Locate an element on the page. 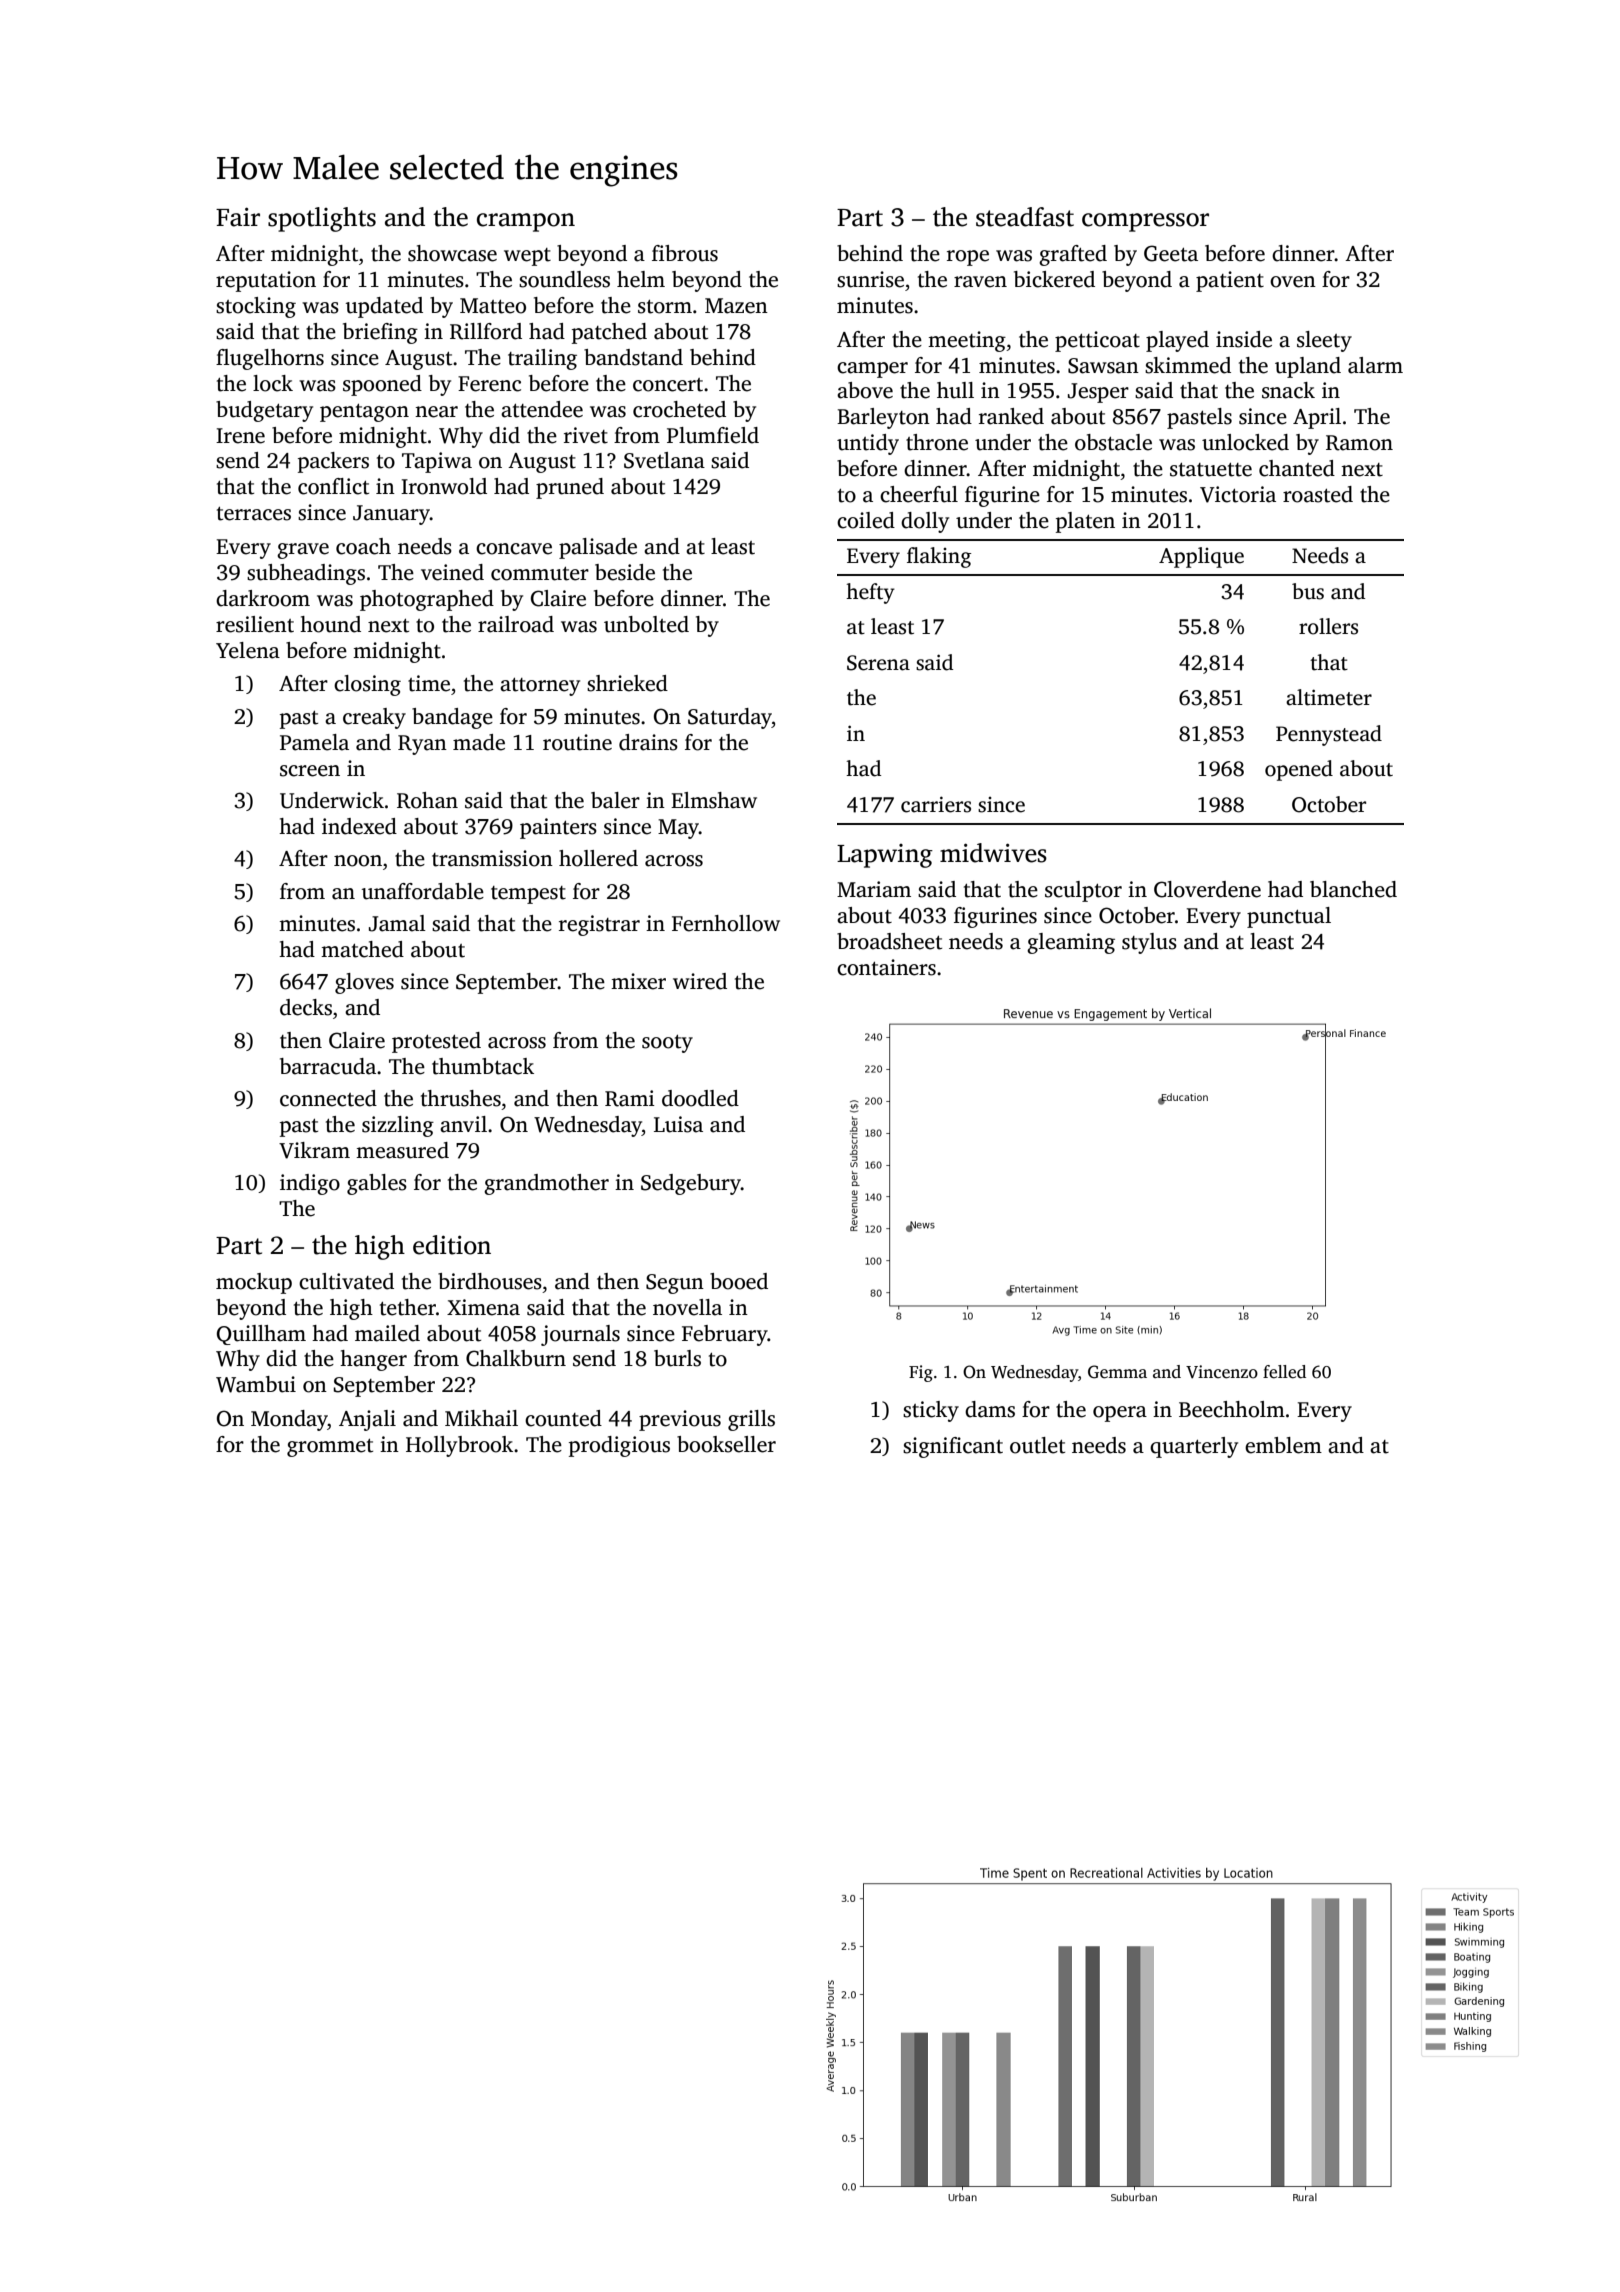  Pennystead is located at coordinates (1329, 735).
